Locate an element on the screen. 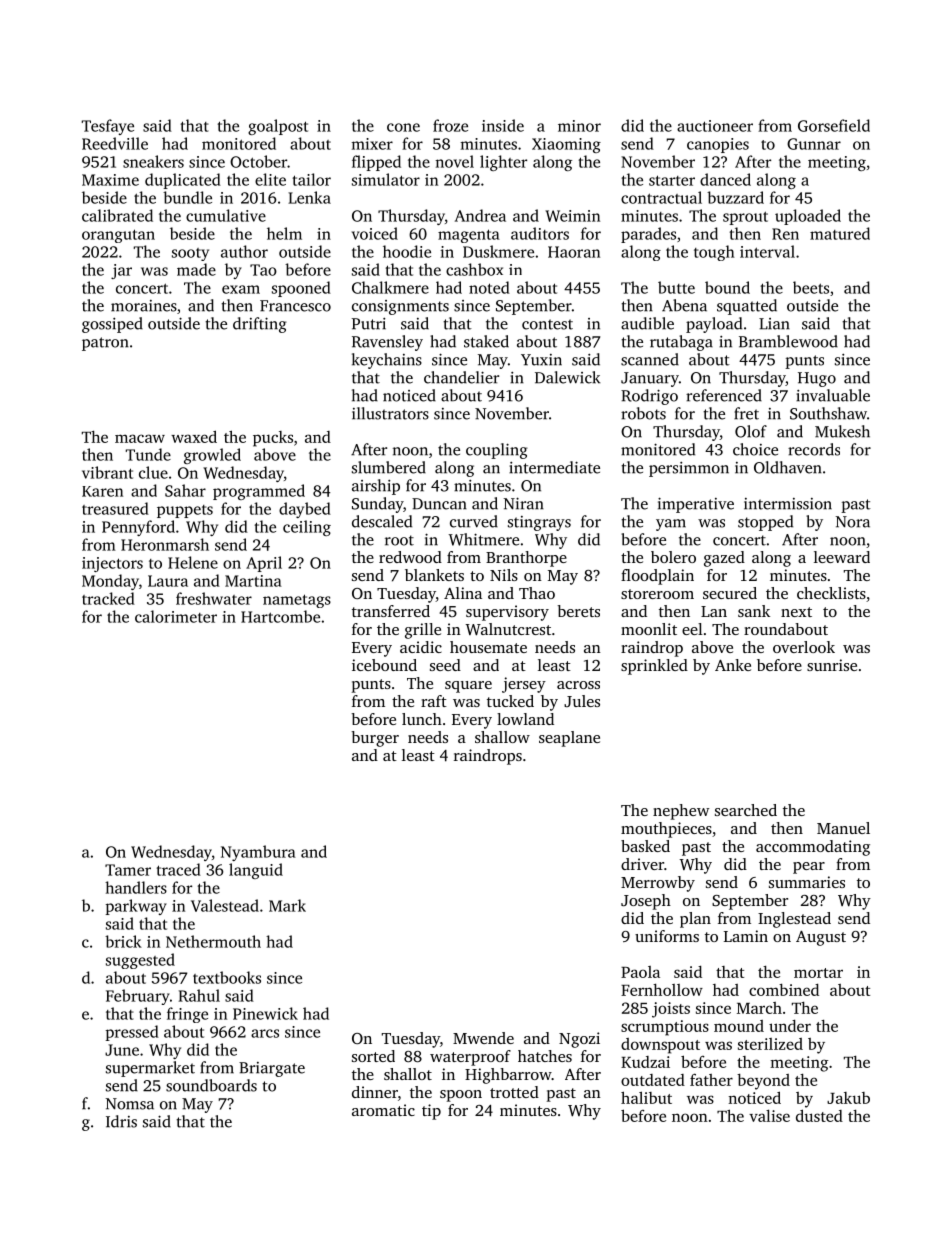  inside is located at coordinates (503, 125).
